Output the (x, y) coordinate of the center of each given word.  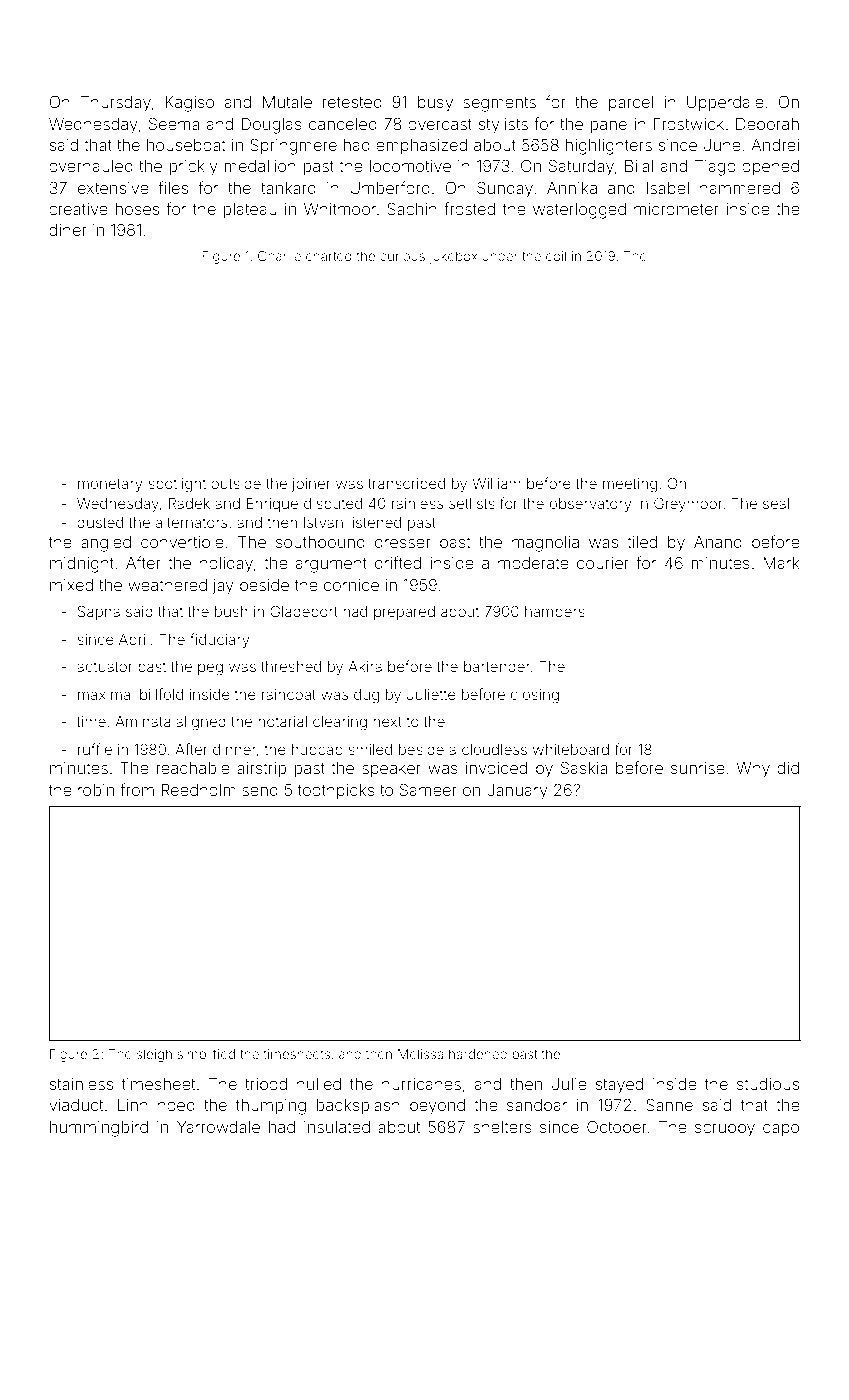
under (500, 256)
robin (96, 790)
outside (236, 483)
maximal (106, 694)
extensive (113, 188)
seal (776, 503)
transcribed (406, 483)
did (788, 768)
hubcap (317, 751)
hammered (740, 188)
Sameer (428, 789)
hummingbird (99, 1129)
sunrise (698, 768)
